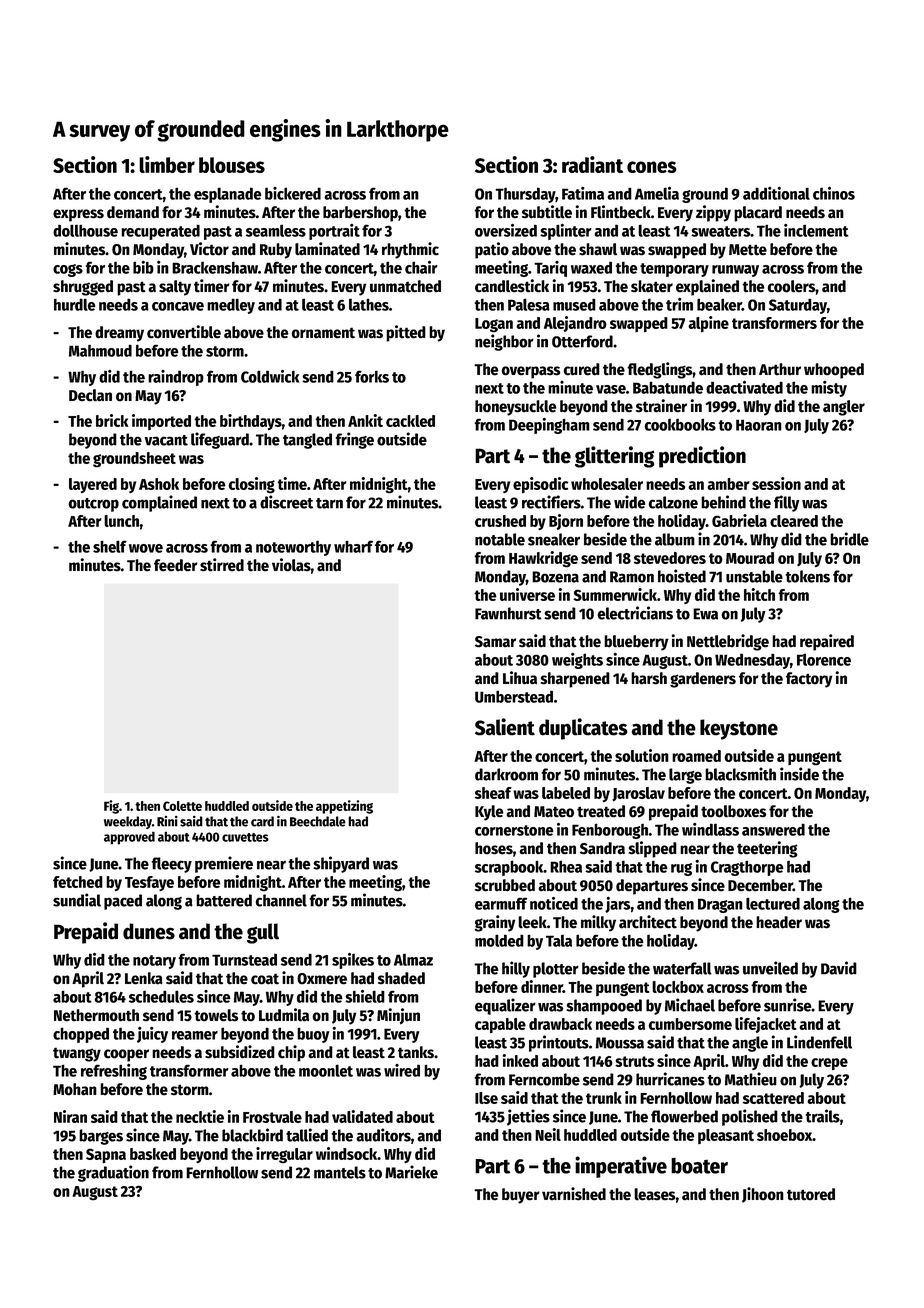 This screenshot has height=1308, width=924. I want to click on cones, so click(652, 167).
